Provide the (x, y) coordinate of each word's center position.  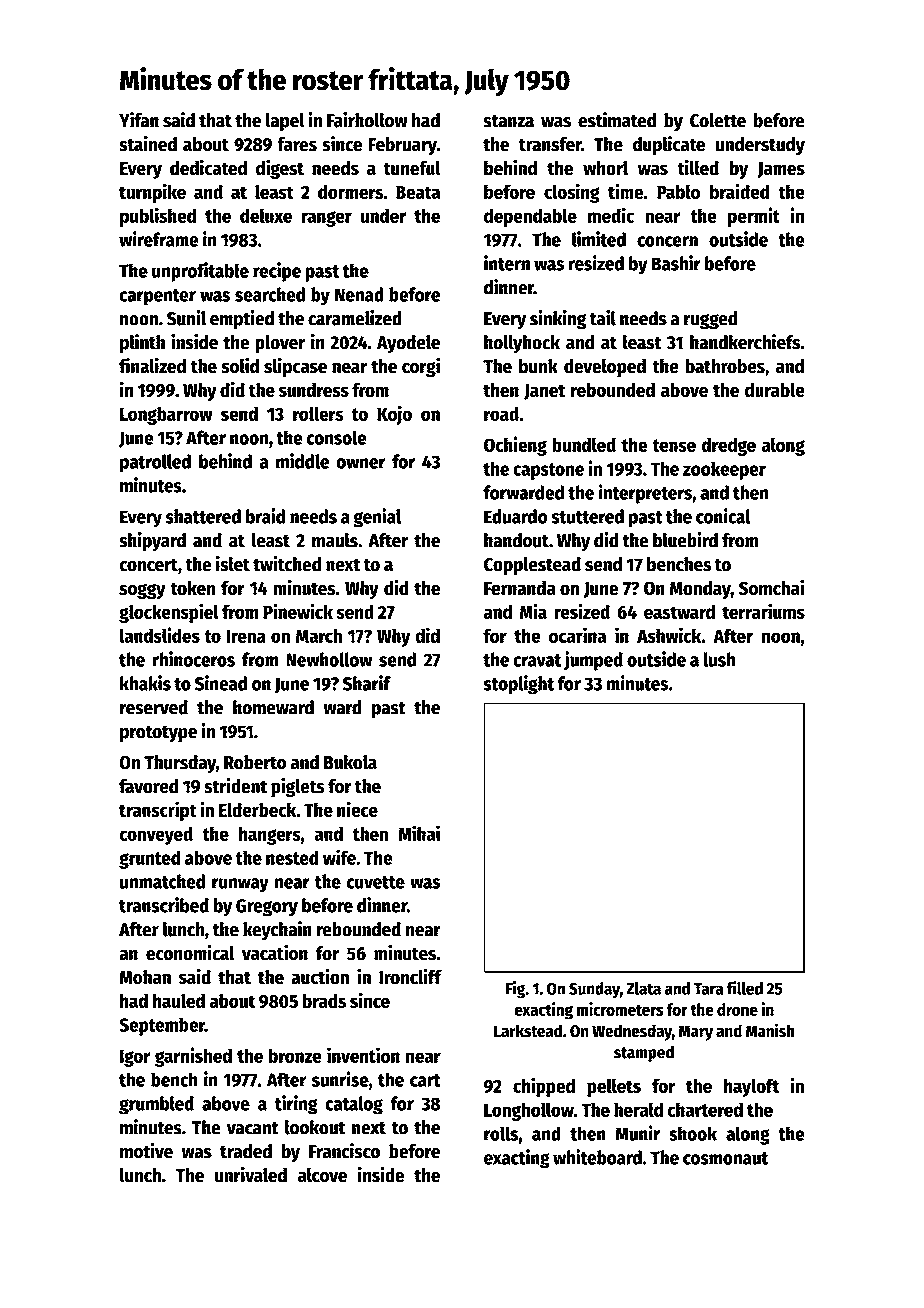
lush (719, 659)
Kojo (394, 415)
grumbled (156, 1105)
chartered (705, 1109)
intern (507, 263)
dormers (350, 191)
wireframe (159, 239)
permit (754, 217)
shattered (203, 516)
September (162, 1026)
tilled (698, 167)
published (158, 217)
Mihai (419, 833)
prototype (158, 734)
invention (363, 1055)
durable (775, 390)
